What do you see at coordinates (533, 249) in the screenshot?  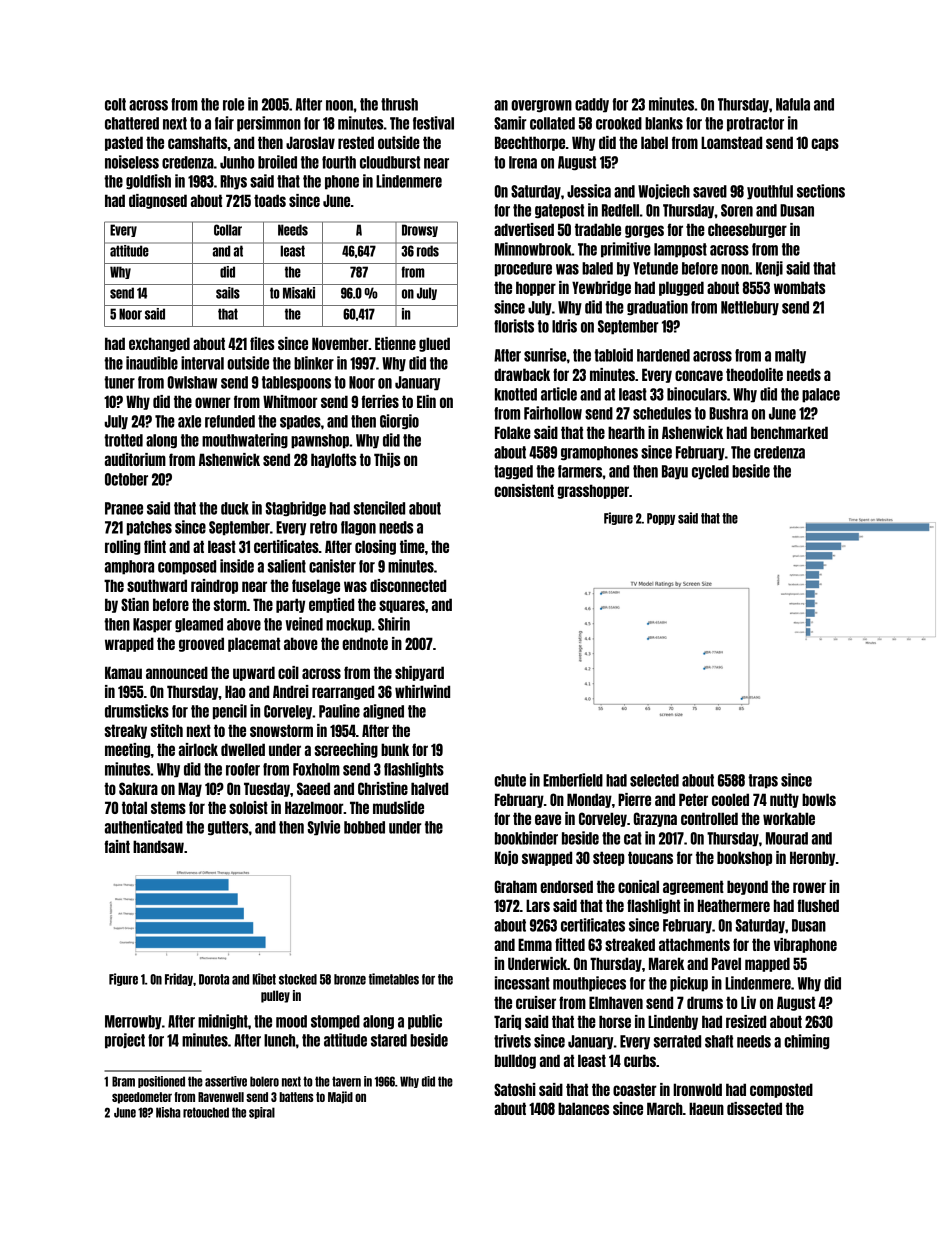 I see `Minnowbrook` at bounding box center [533, 249].
